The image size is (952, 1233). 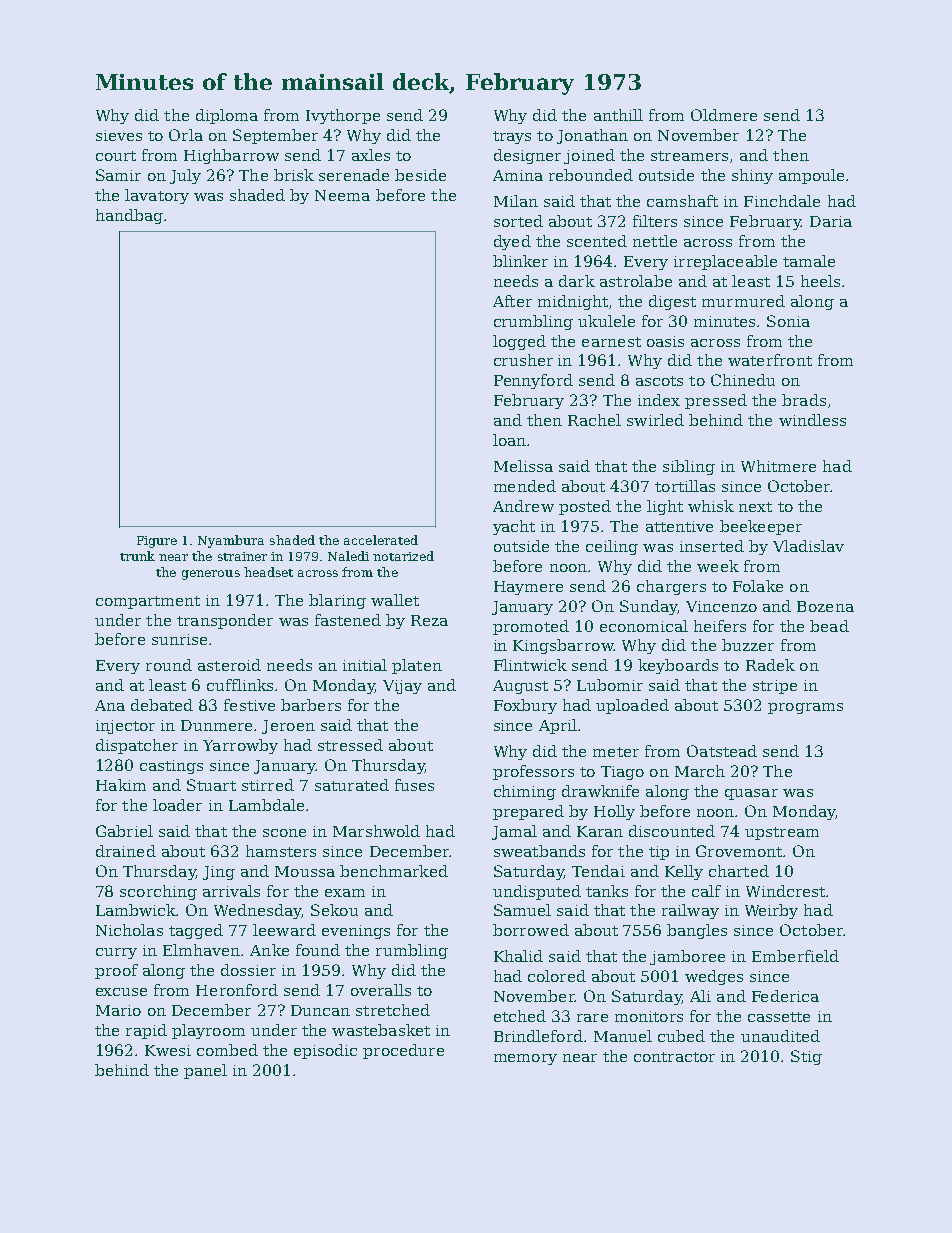 I want to click on Hakim, so click(x=121, y=785).
